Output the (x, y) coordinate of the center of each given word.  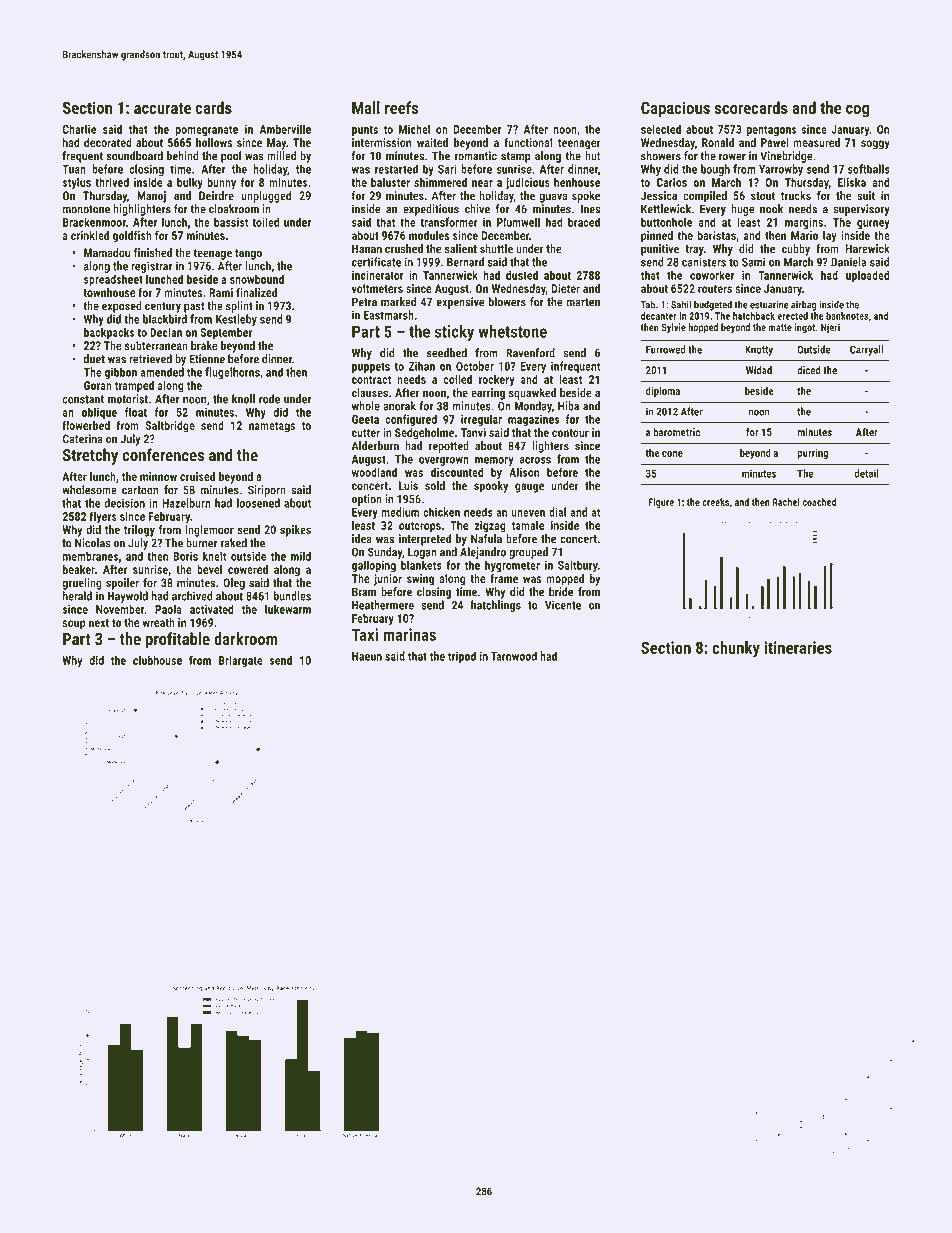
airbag (803, 305)
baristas (716, 235)
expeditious (431, 210)
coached (819, 502)
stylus (76, 183)
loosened (258, 503)
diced (809, 370)
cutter (366, 433)
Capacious (675, 109)
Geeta (365, 419)
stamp (516, 157)
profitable (178, 640)
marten (583, 302)
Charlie (79, 129)
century (163, 307)
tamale (528, 525)
